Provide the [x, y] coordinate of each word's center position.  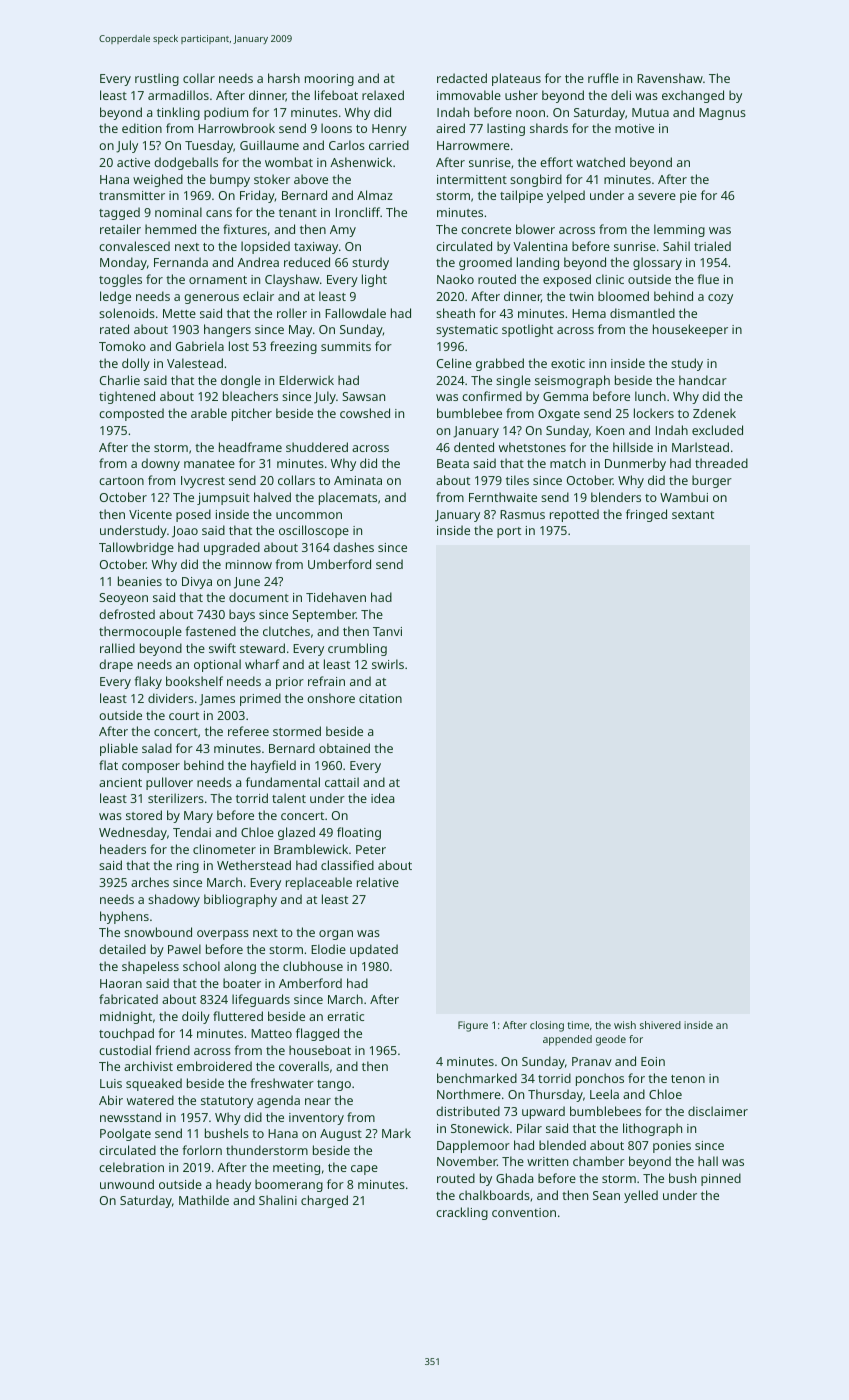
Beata [453, 463]
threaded [721, 463]
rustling [157, 79]
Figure [473, 1026]
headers [123, 849]
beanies [140, 581]
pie [688, 197]
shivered [660, 1025]
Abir [111, 1100]
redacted [462, 78]
